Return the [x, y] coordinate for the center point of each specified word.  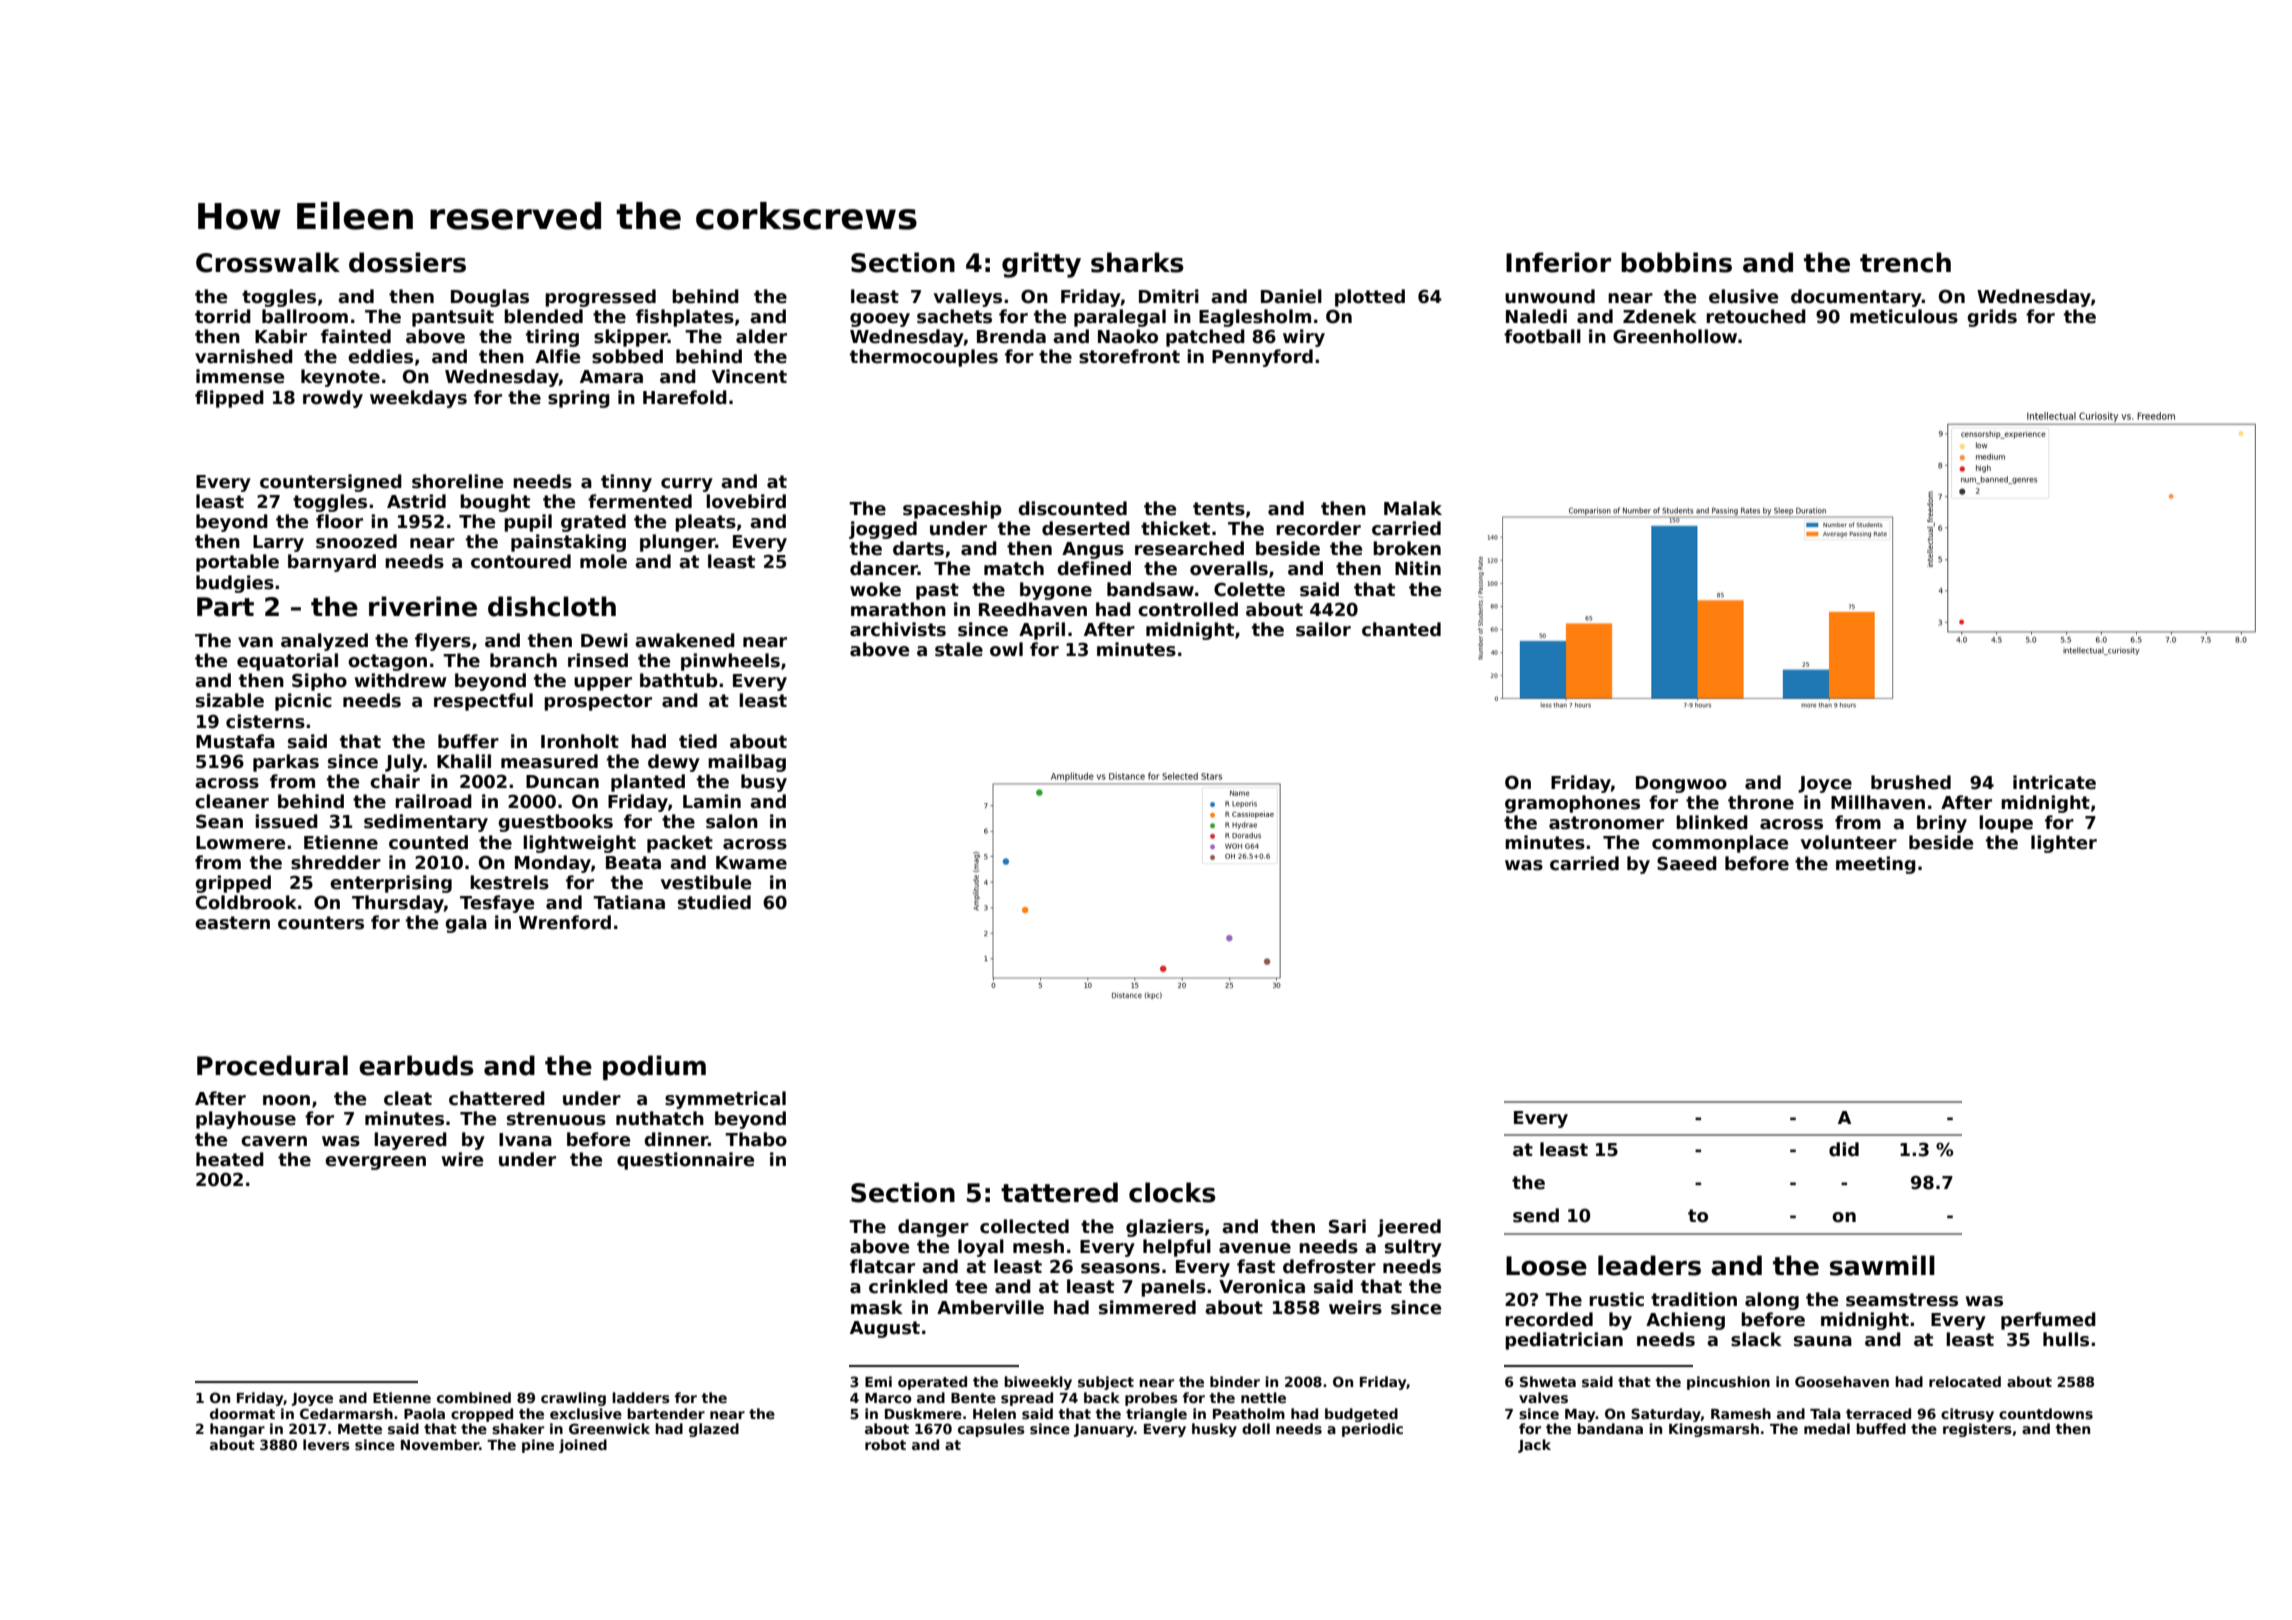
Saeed [1687, 863]
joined [583, 1446]
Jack [1534, 1446]
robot [885, 1444]
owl [1006, 649]
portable [237, 563]
